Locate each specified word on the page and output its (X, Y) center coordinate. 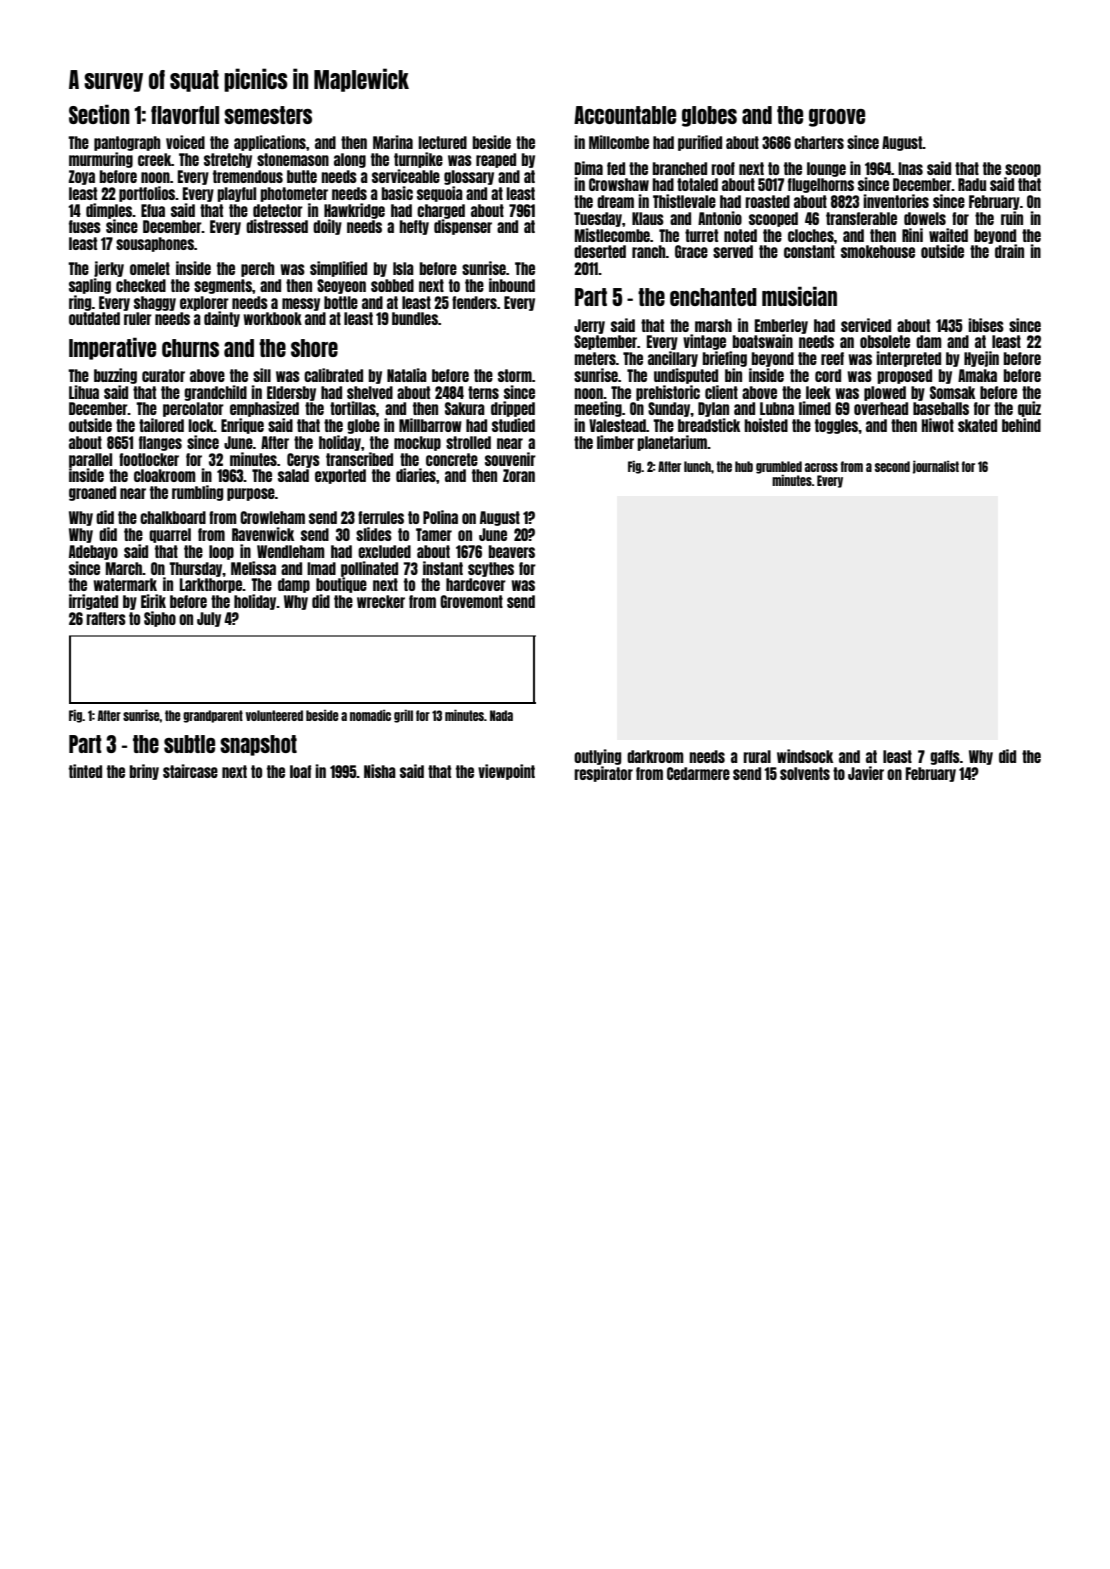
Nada (501, 715)
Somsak (952, 392)
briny (144, 772)
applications (270, 143)
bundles (415, 318)
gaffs (945, 757)
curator (163, 375)
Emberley (781, 326)
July (209, 619)
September (605, 342)
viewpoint (506, 772)
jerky (109, 269)
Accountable (625, 115)
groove (837, 118)
